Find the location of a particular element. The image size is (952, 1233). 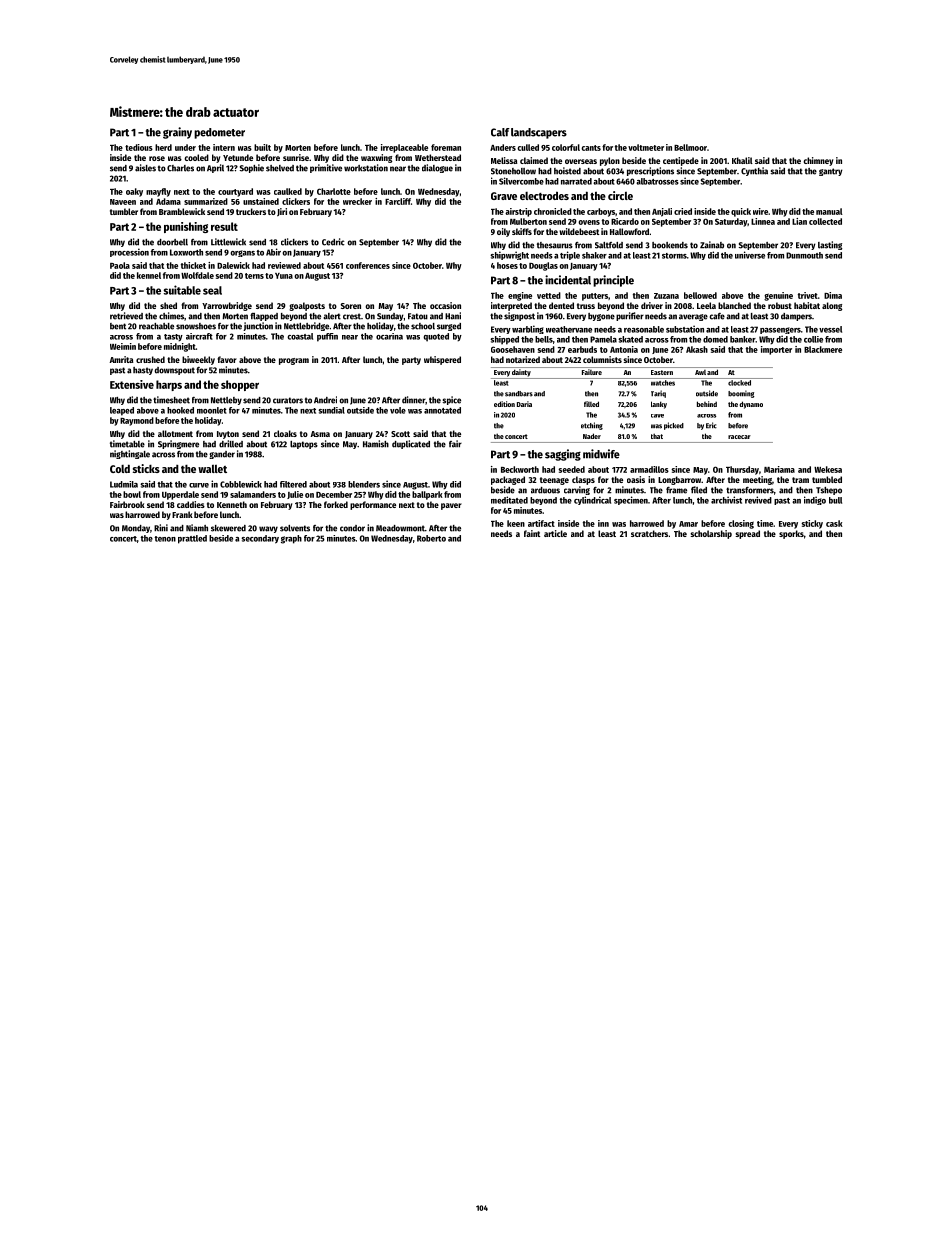

Zuzana is located at coordinates (666, 296).
